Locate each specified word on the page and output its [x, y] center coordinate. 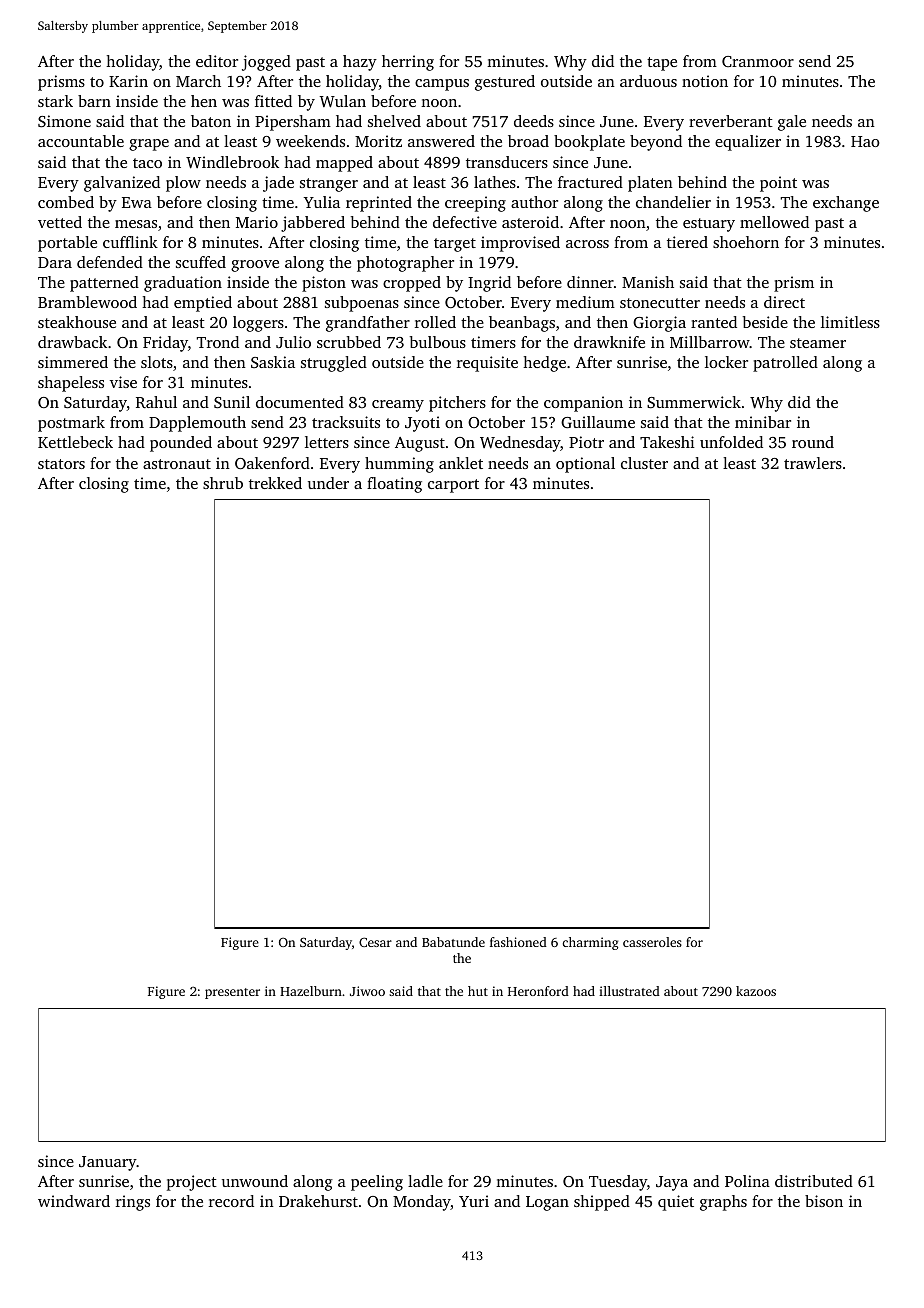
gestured [505, 83]
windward [74, 1201]
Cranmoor [758, 61]
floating [394, 485]
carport [453, 486]
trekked [275, 483]
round [813, 442]
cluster [644, 463]
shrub [223, 483]
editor [217, 61]
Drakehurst [318, 1201]
